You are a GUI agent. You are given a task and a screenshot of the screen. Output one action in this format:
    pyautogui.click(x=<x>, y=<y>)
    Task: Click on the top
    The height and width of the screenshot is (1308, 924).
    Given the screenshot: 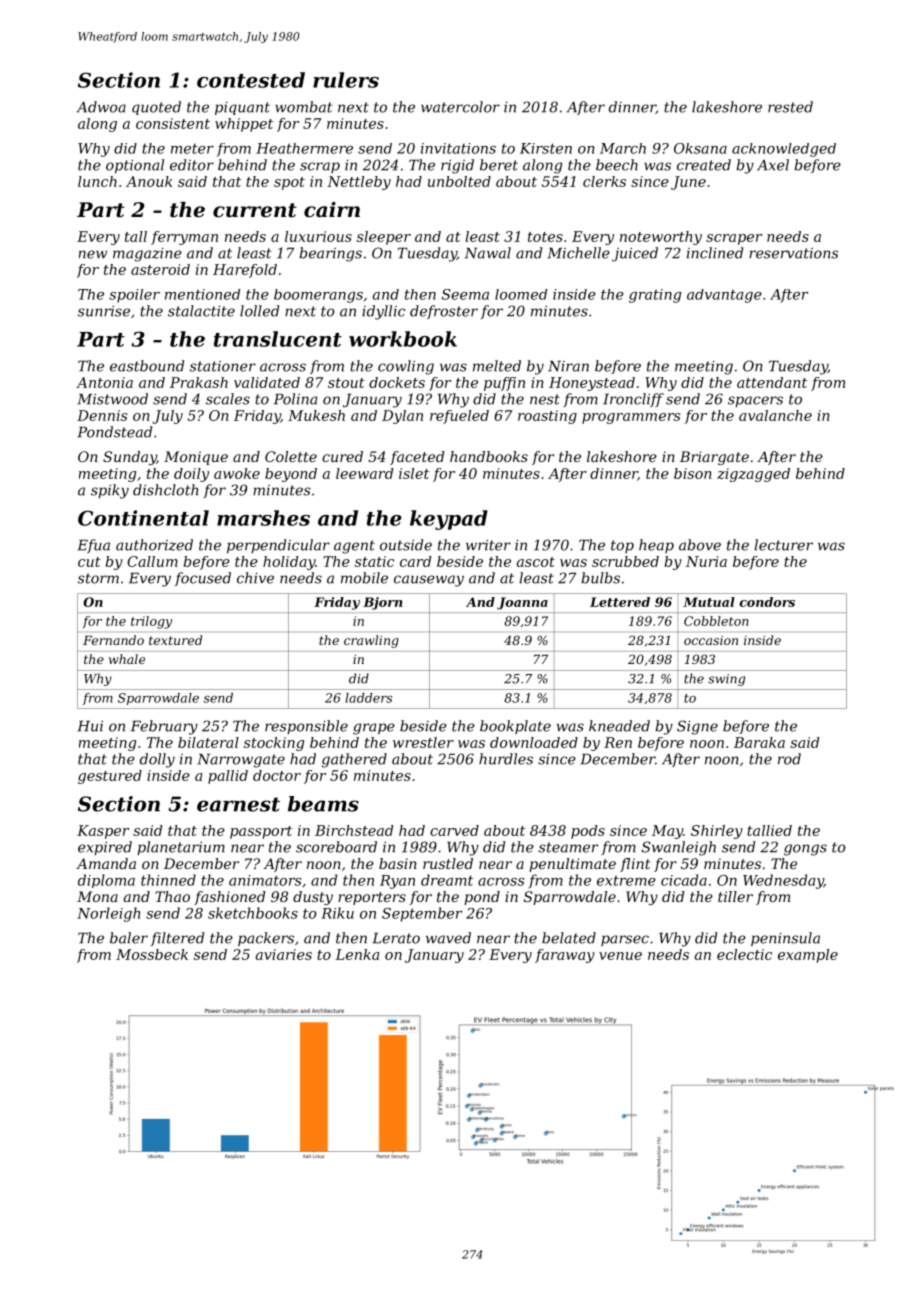 What is the action you would take?
    pyautogui.click(x=622, y=546)
